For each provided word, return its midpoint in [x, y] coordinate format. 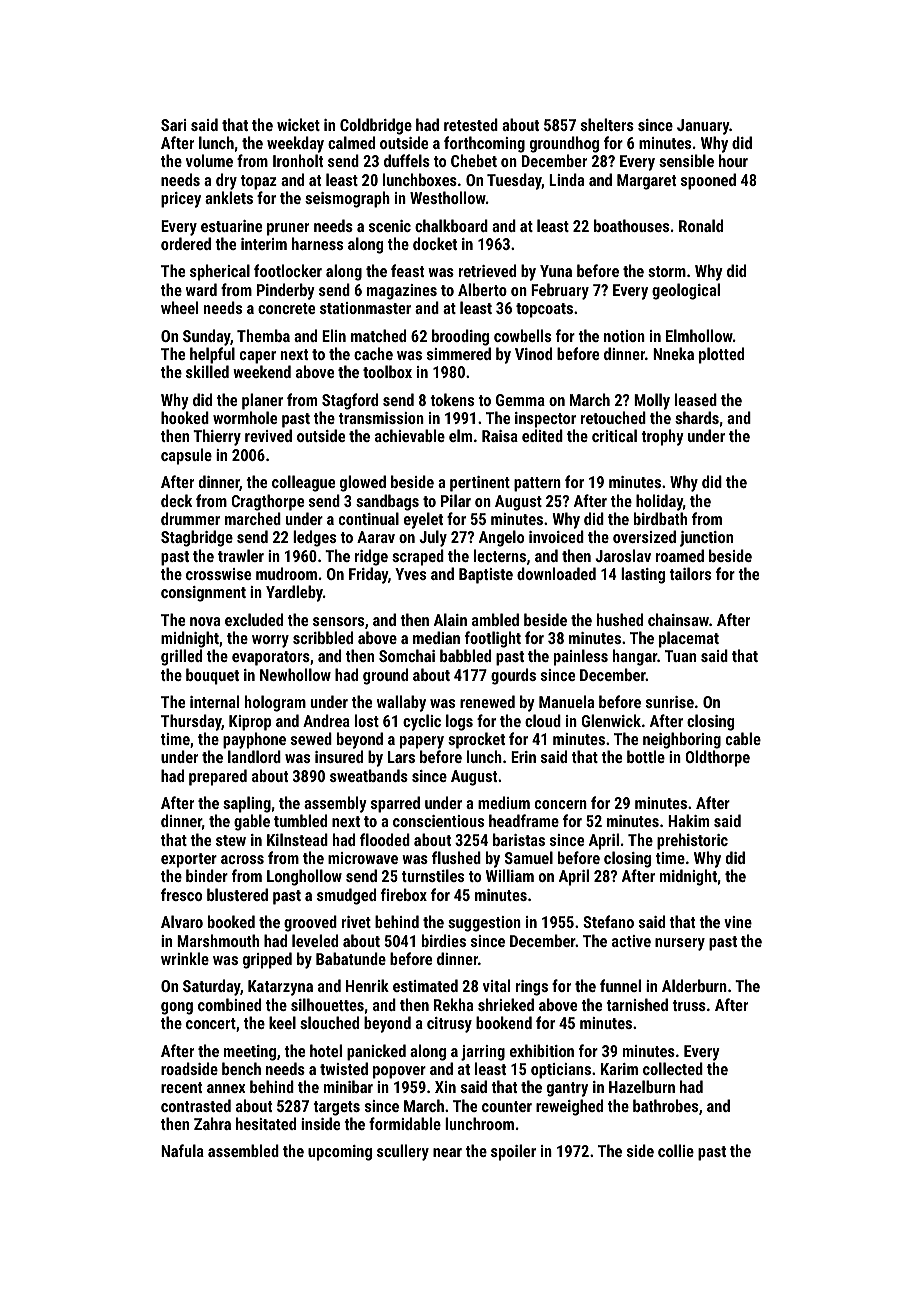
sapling [247, 804]
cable [743, 738]
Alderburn [694, 985]
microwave [363, 858]
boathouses [631, 225]
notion [624, 336]
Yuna [556, 271]
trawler [241, 555]
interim [264, 244]
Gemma [520, 400]
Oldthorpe [718, 758]
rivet [356, 922]
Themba [263, 335]
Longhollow [304, 877]
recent [181, 1087]
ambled [495, 619]
